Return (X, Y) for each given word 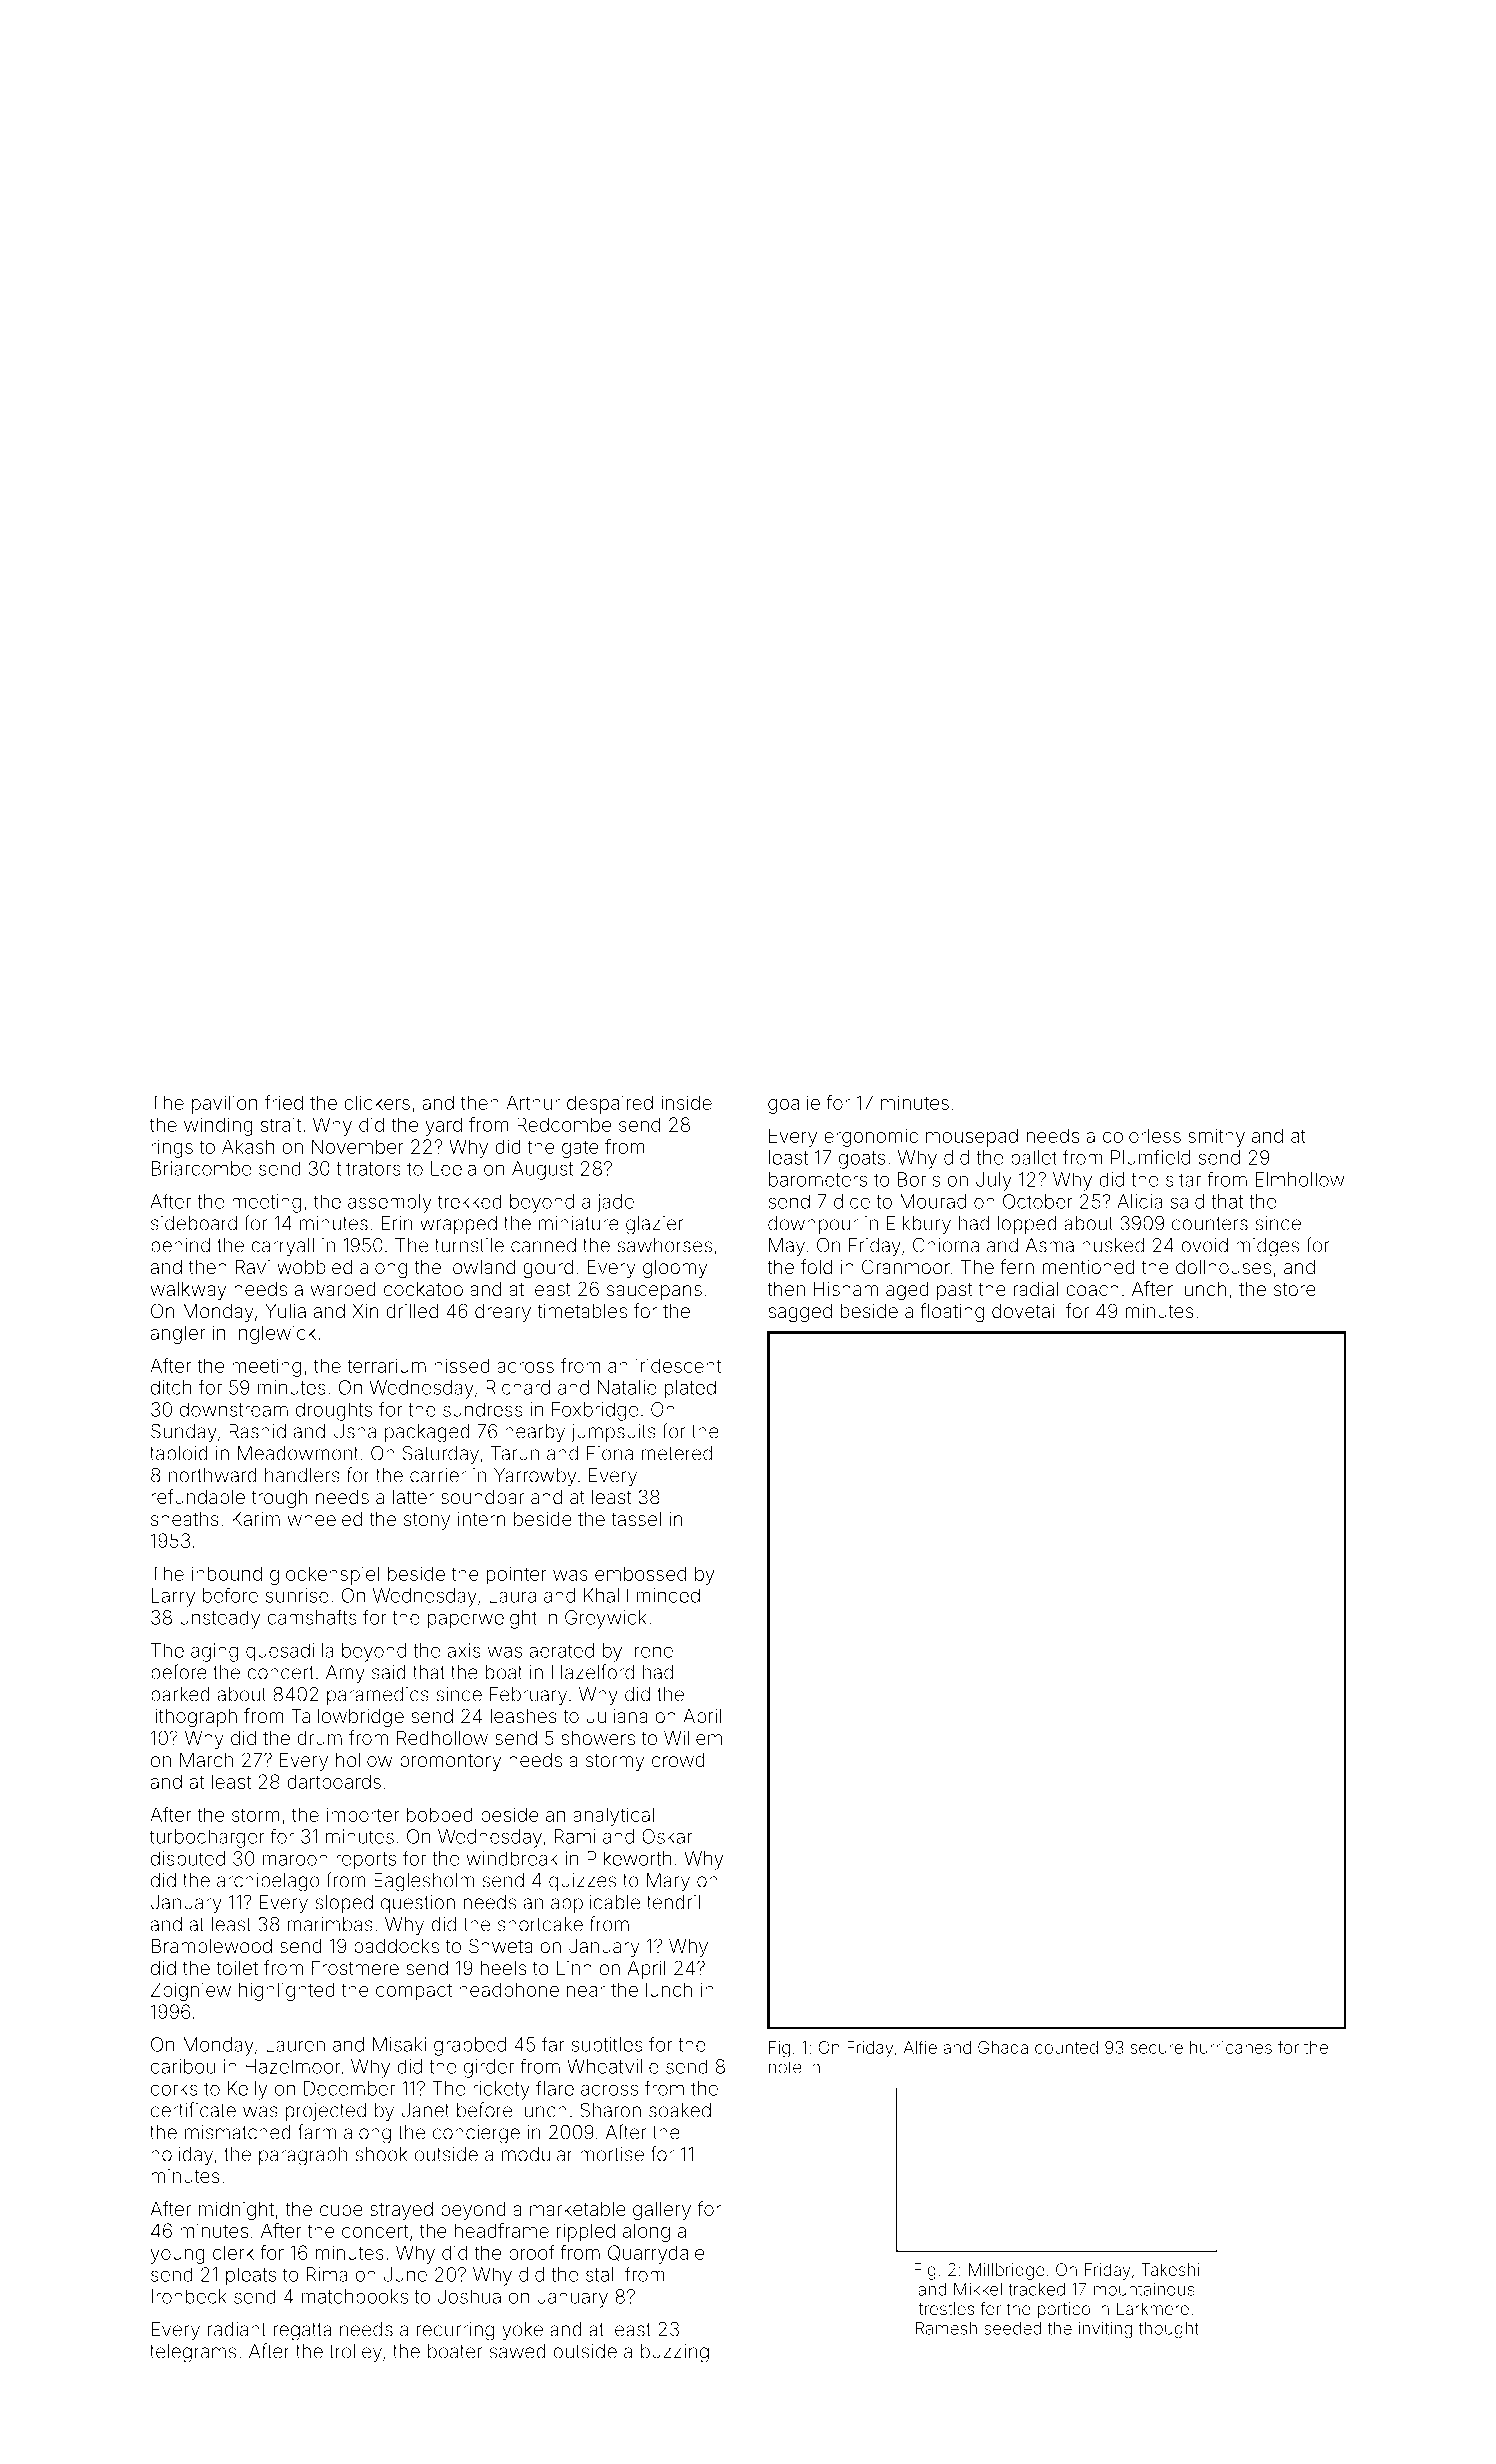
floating (952, 1312)
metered (677, 1453)
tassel (636, 1519)
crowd (678, 1760)
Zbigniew (191, 1991)
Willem (693, 1738)
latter (413, 1497)
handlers (302, 1475)
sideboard (194, 1223)
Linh (574, 1968)
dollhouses (1223, 1267)
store (1295, 1289)
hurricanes (1231, 2047)
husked (1113, 1245)
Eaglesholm (424, 1882)
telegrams (193, 2353)
